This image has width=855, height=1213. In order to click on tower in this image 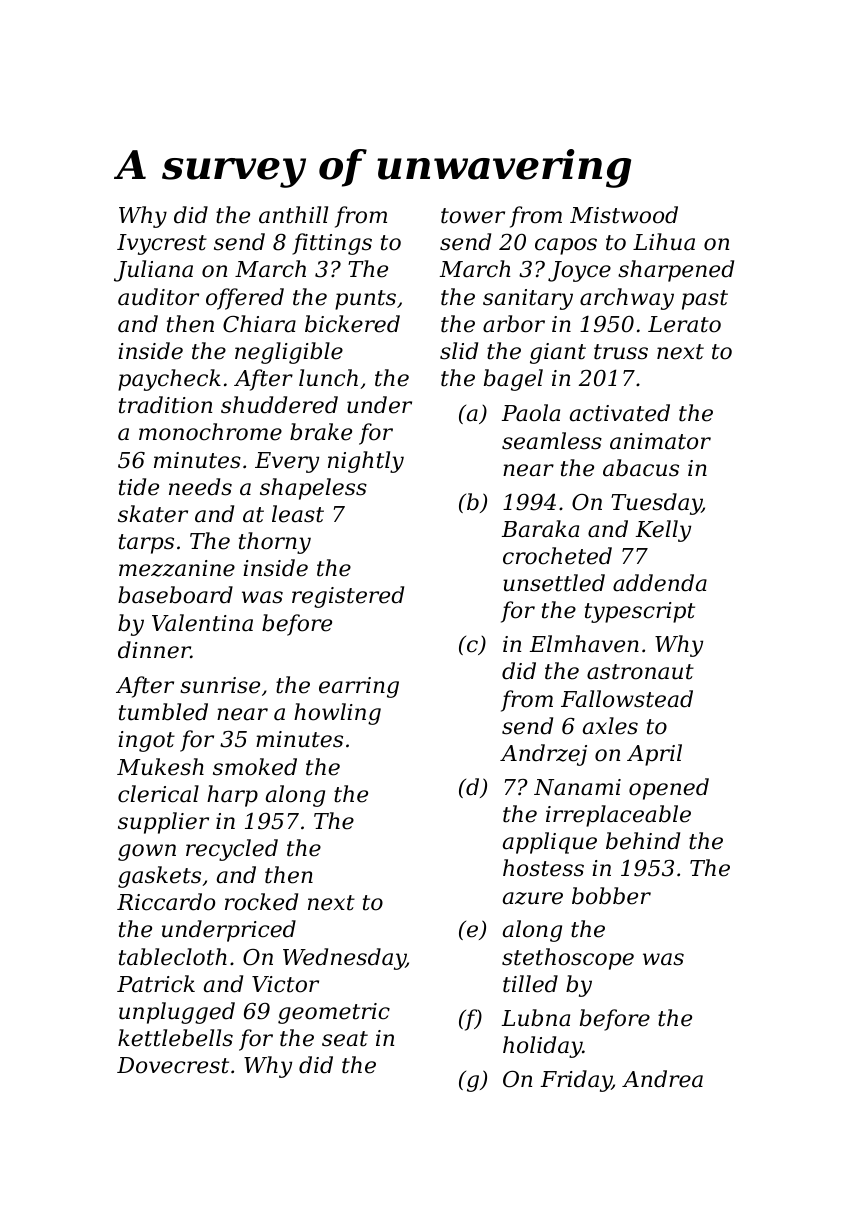, I will do `click(473, 216)`.
